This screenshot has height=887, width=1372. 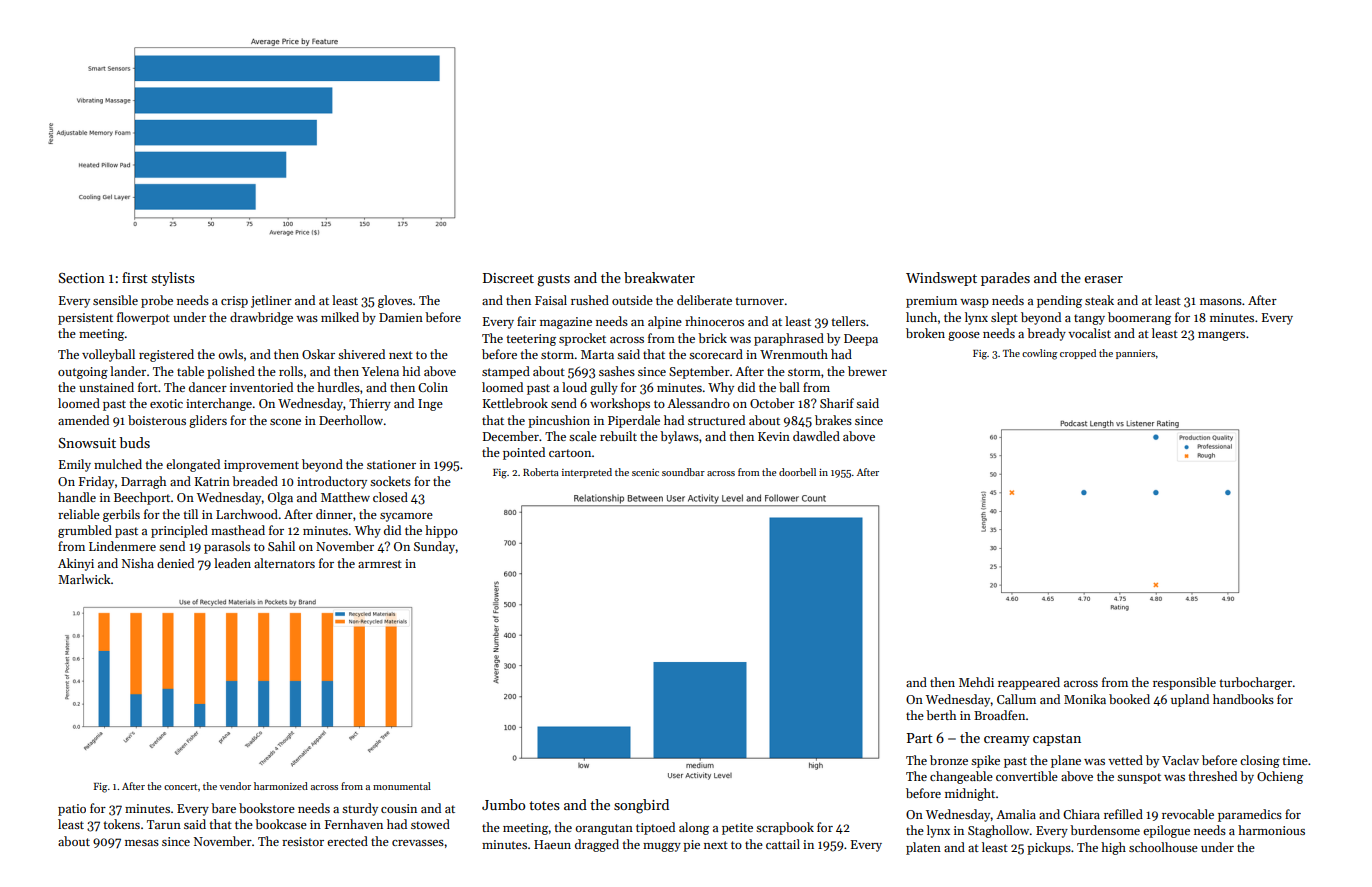 I want to click on unstained, so click(x=106, y=387).
